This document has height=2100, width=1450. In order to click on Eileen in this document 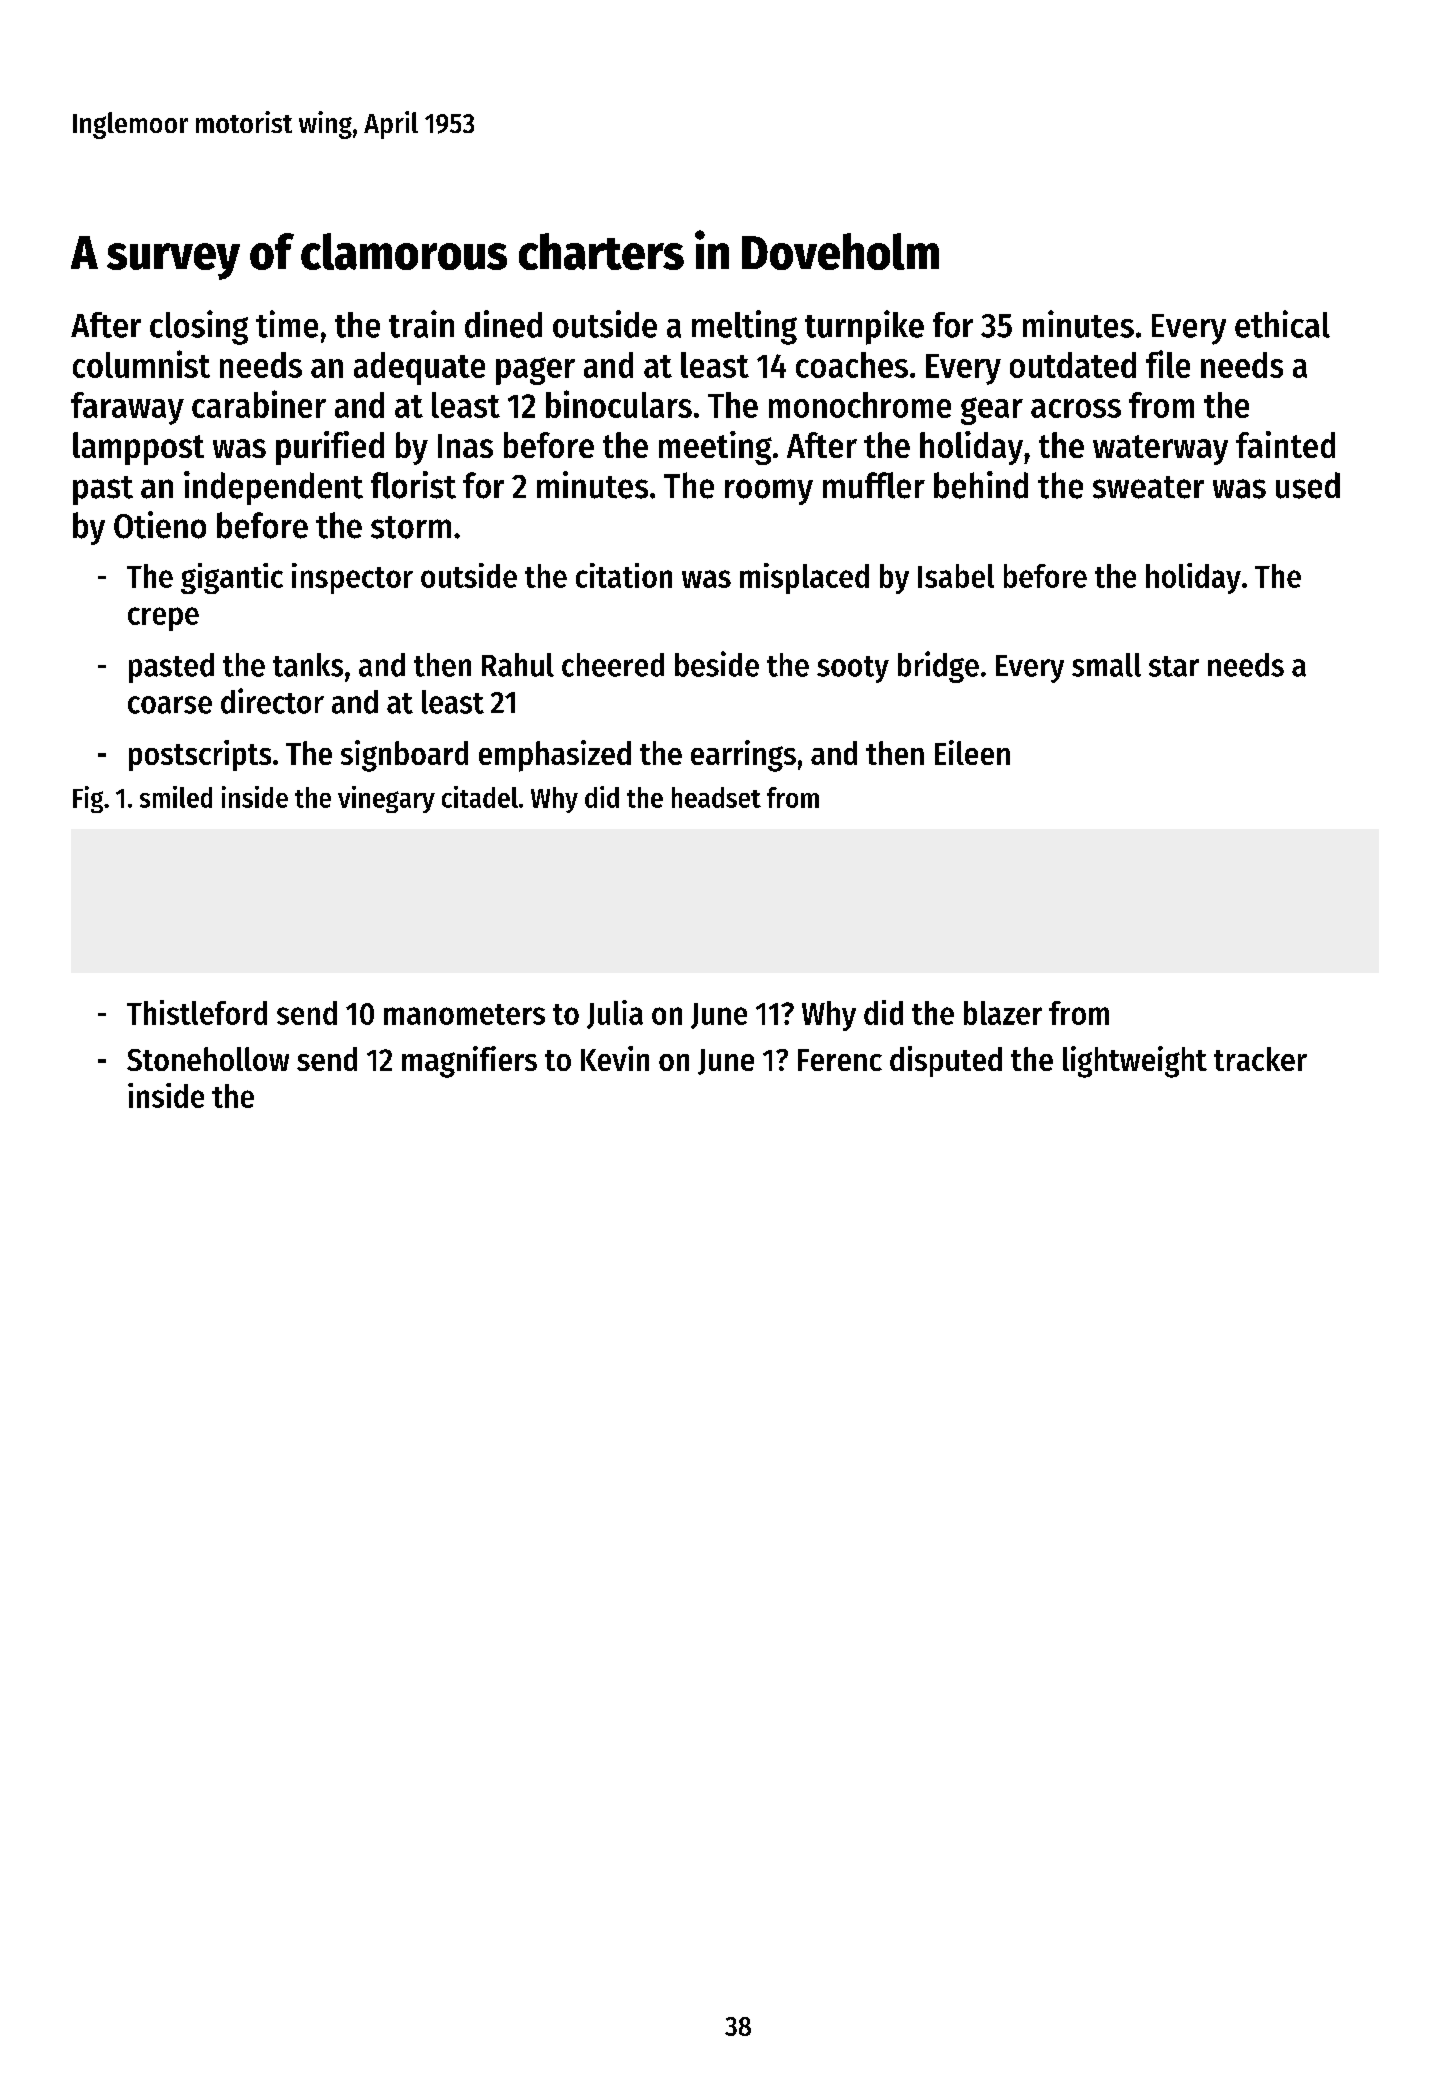, I will do `click(972, 752)`.
